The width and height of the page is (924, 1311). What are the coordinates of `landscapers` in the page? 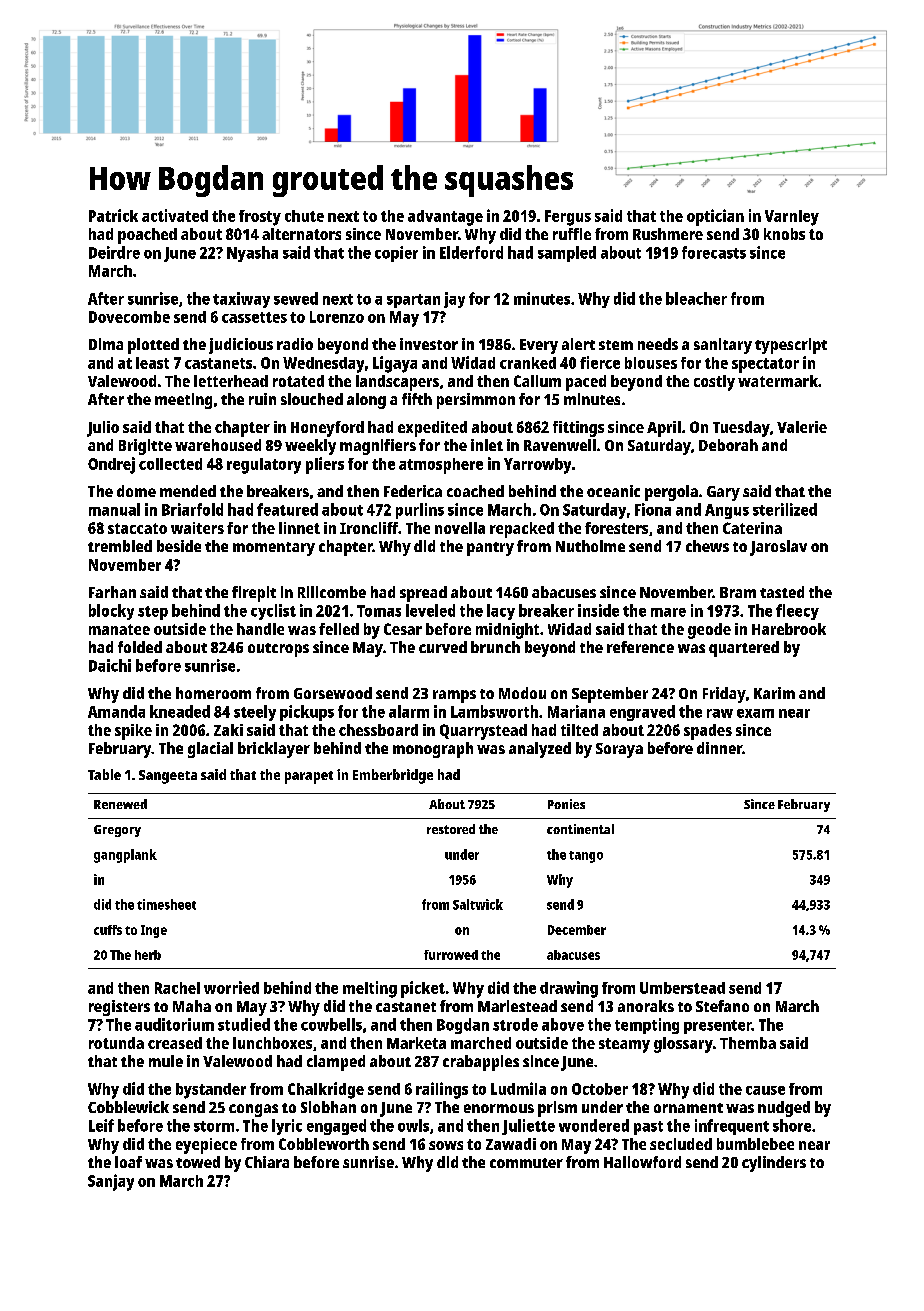 It's located at (397, 383).
